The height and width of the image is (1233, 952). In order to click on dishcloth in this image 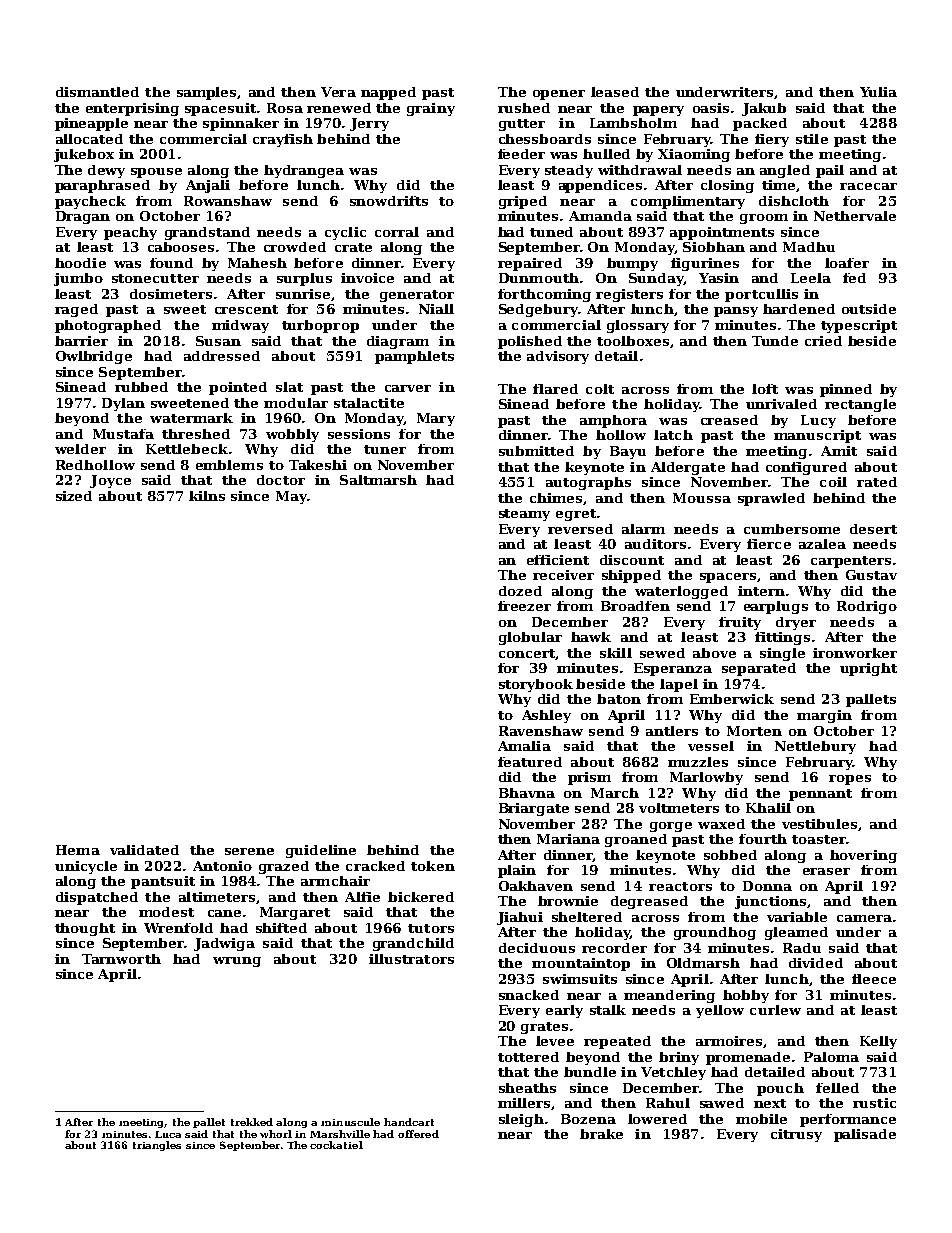, I will do `click(794, 201)`.
